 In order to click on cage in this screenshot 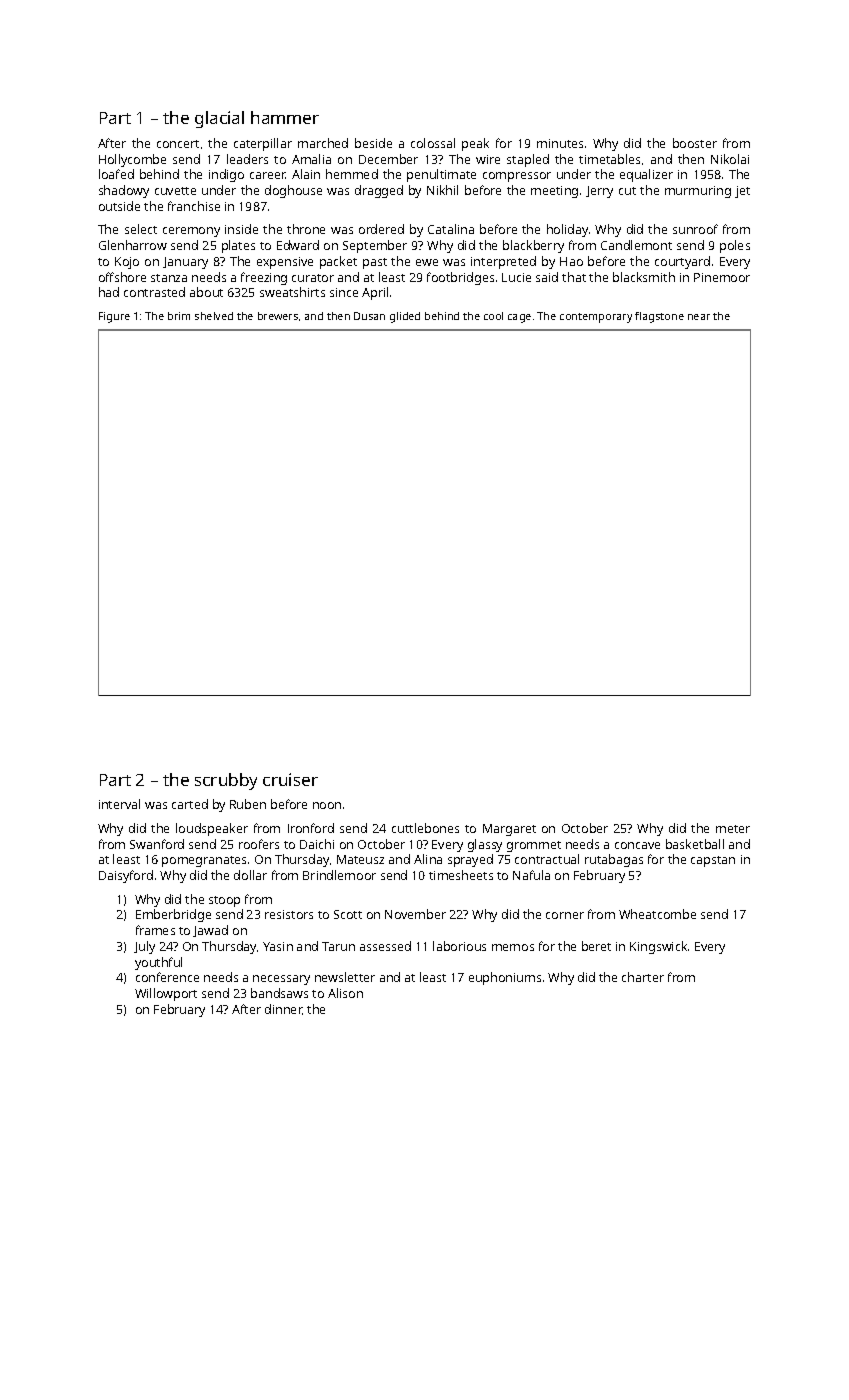, I will do `click(519, 318)`.
